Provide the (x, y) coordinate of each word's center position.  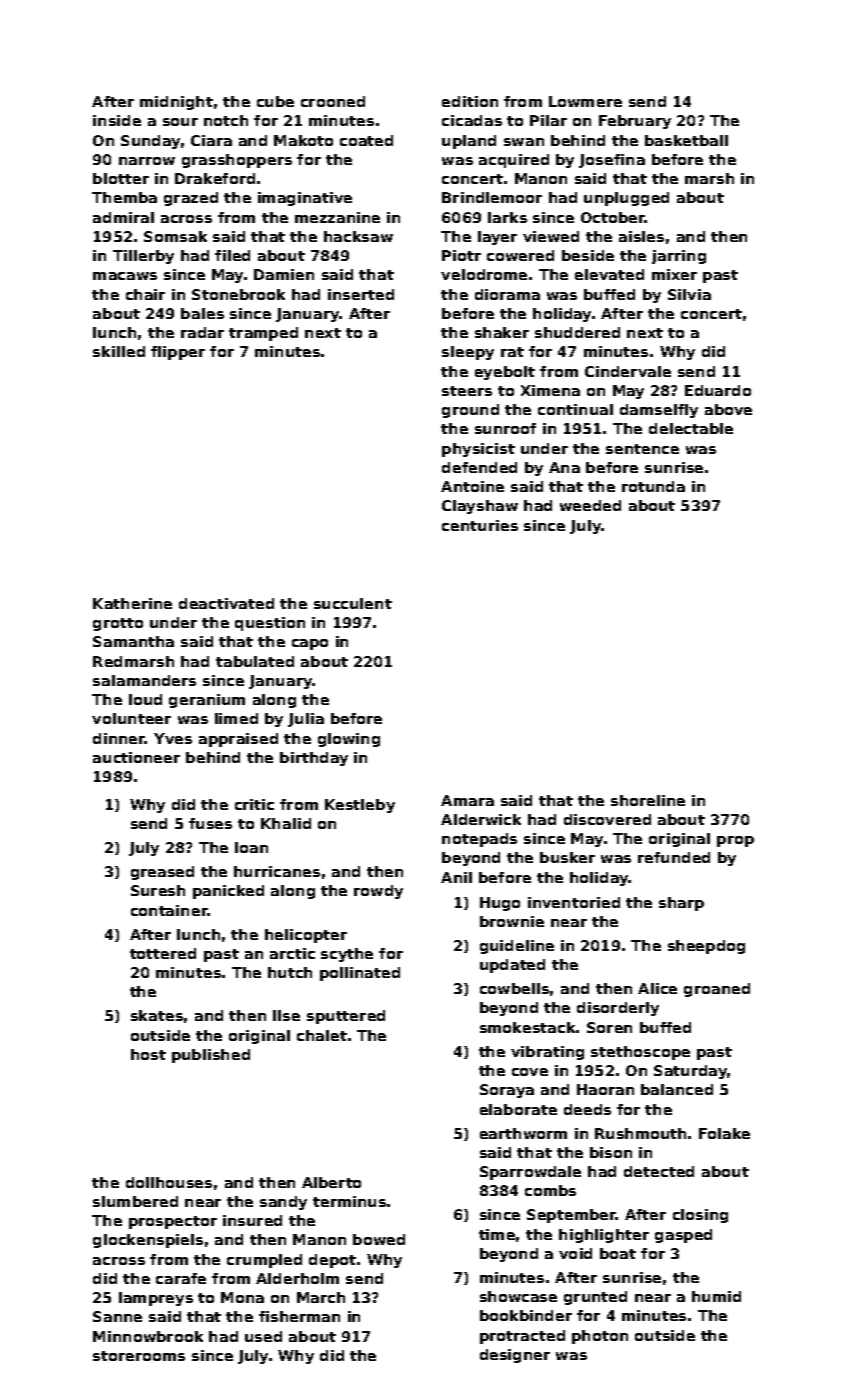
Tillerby (143, 257)
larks (507, 217)
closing (700, 1216)
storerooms (139, 1356)
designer (515, 1356)
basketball (686, 140)
